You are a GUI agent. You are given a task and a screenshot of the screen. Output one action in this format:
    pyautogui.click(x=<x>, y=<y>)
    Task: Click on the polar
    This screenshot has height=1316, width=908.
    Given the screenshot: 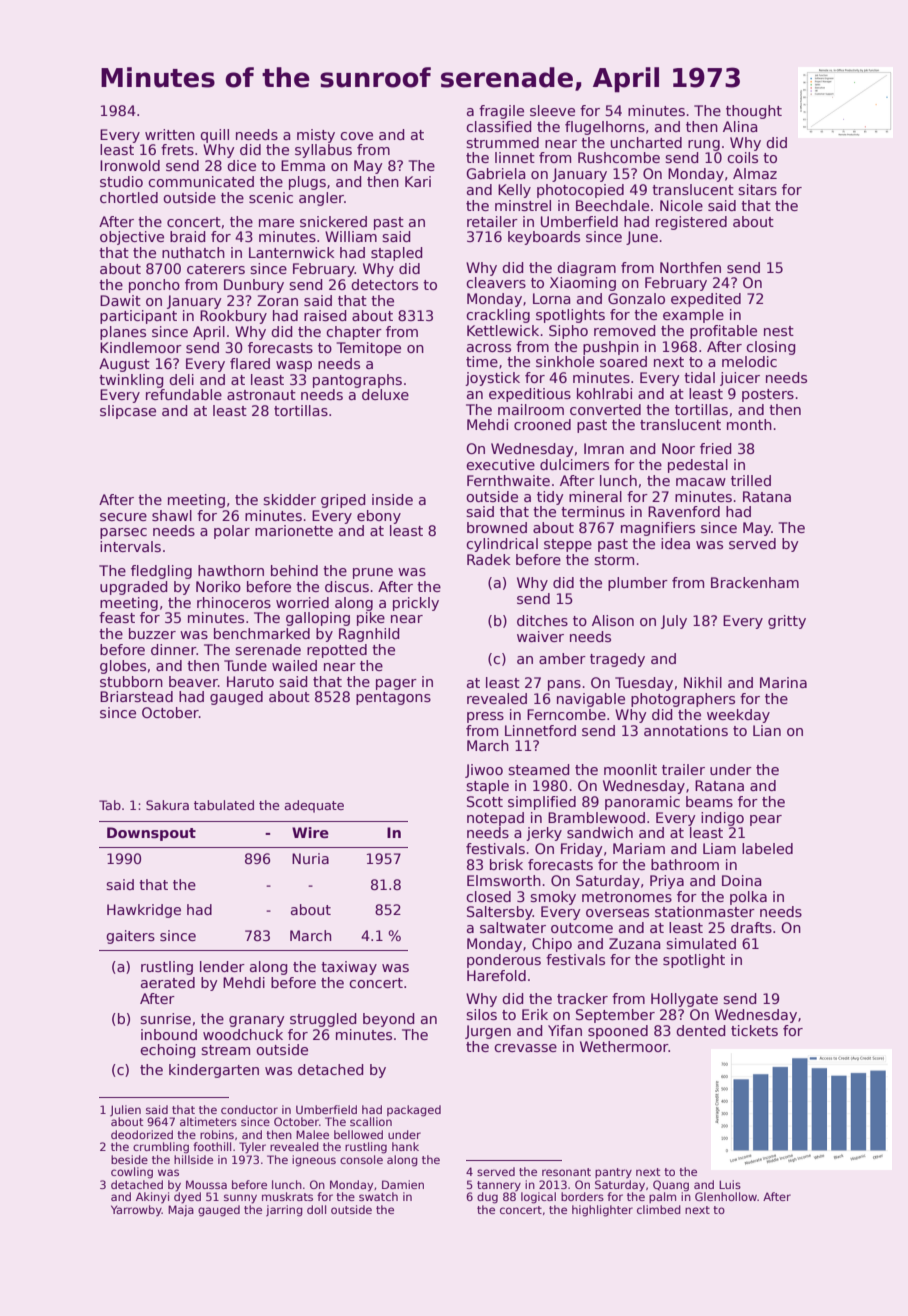 What is the action you would take?
    pyautogui.click(x=232, y=532)
